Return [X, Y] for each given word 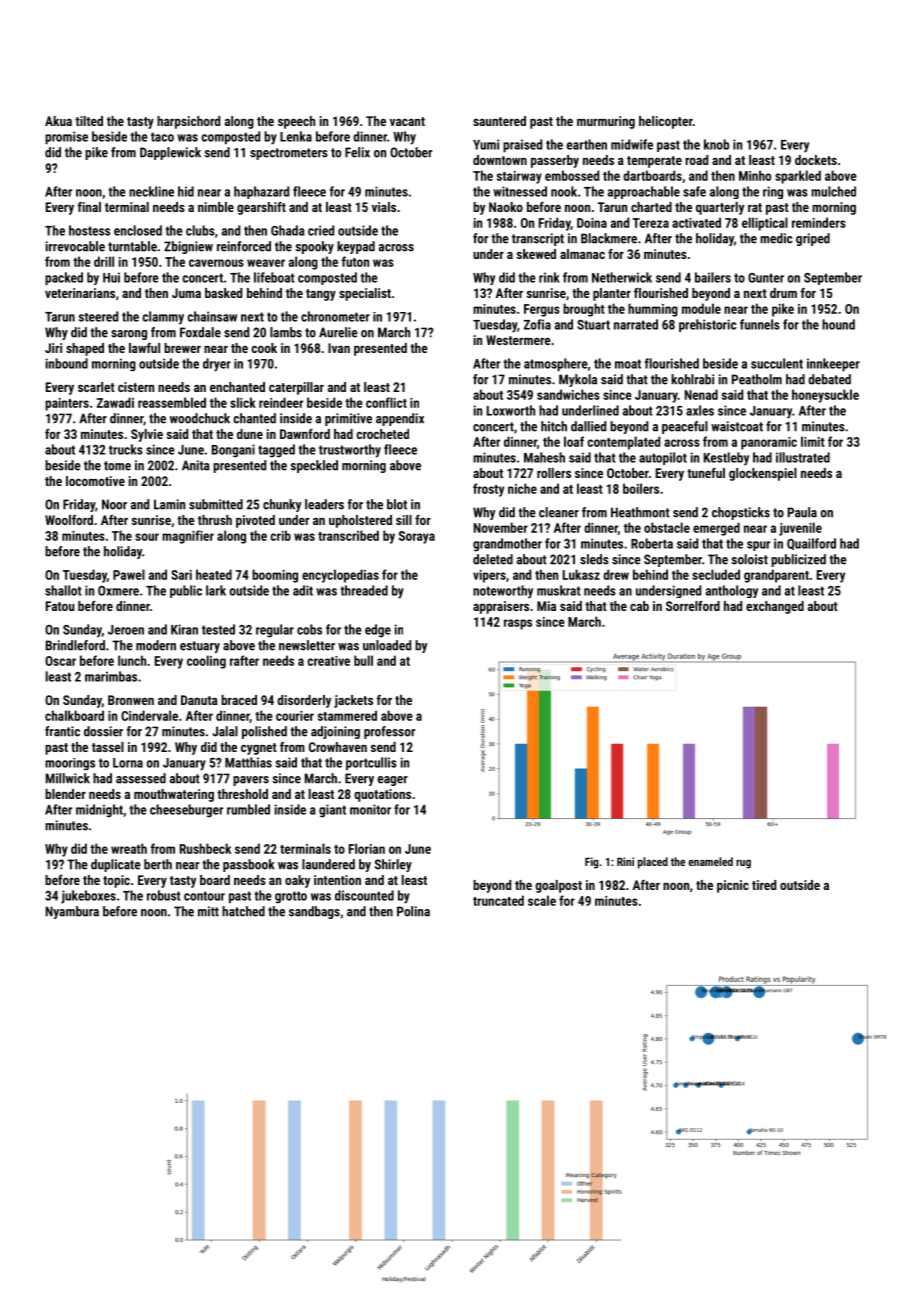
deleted [493, 559]
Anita [196, 465]
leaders [324, 504]
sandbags [314, 912]
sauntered [499, 121]
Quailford [811, 544]
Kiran [184, 629]
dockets [816, 160]
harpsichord [188, 122]
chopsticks [741, 513]
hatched [243, 911]
